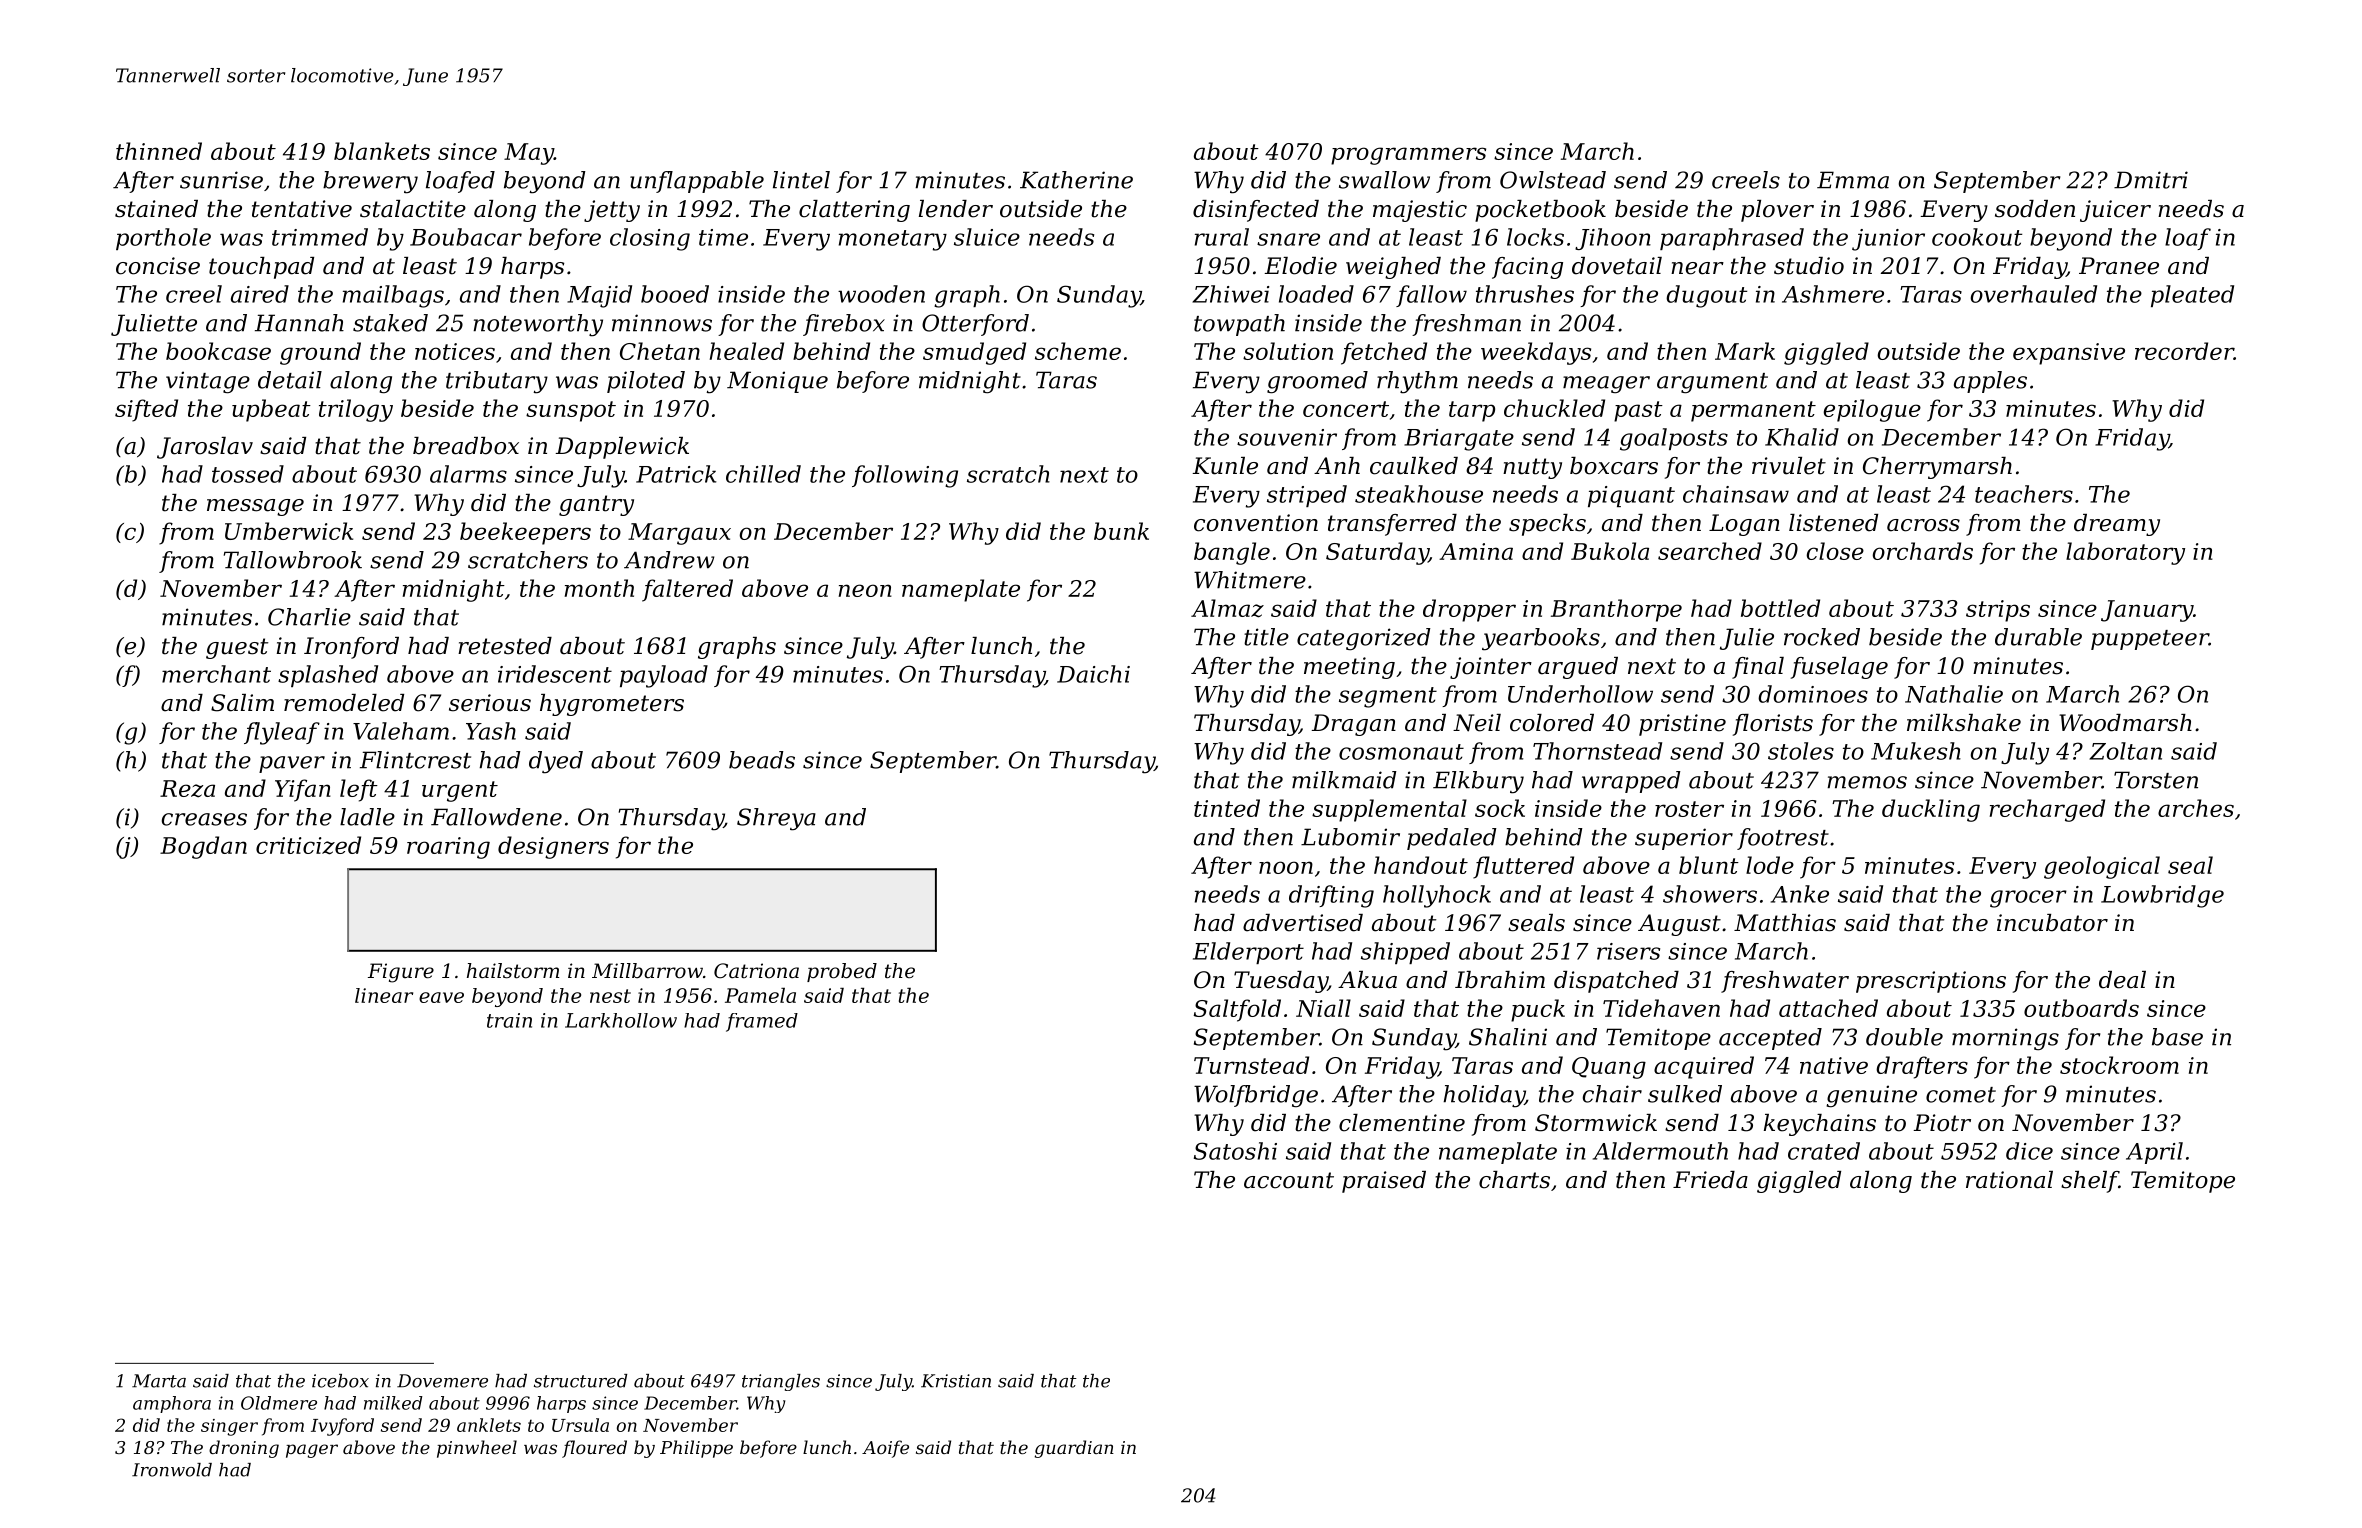 This document has height=1528, width=2362. I want to click on Katherine, so click(1076, 180).
